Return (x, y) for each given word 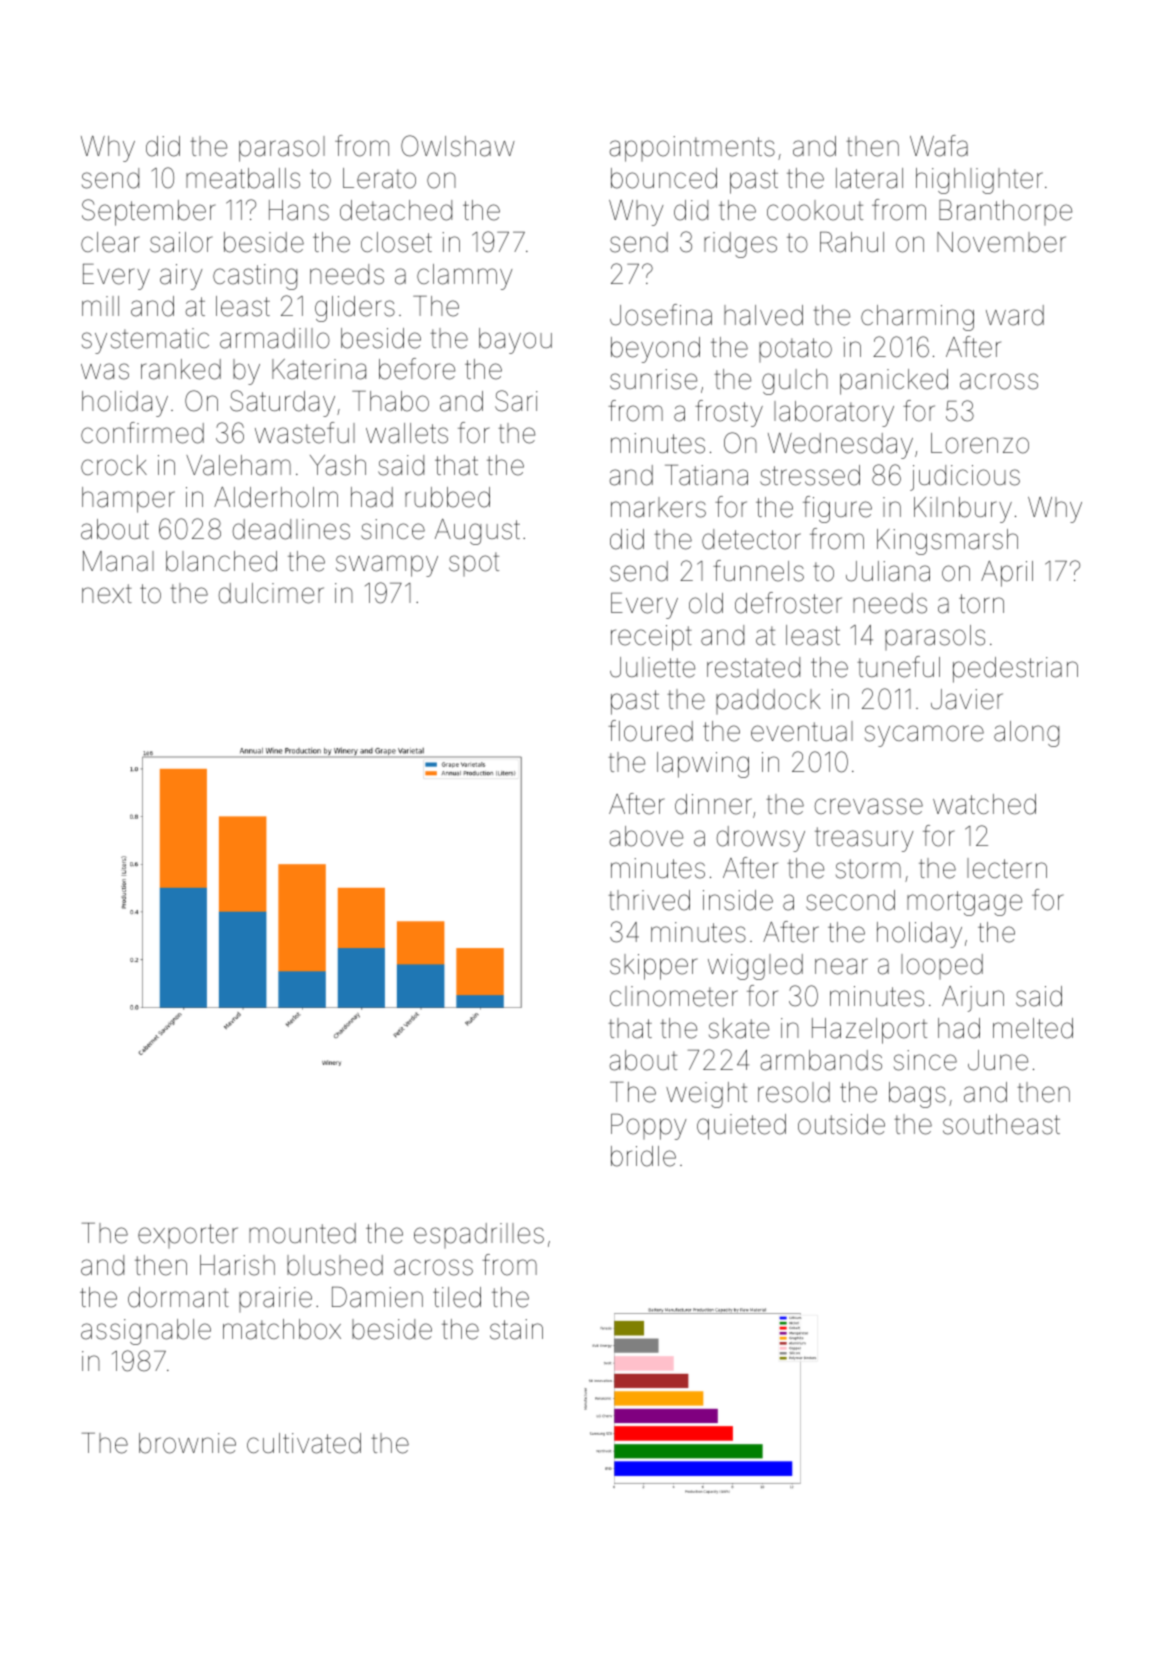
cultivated (304, 1443)
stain (516, 1329)
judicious (965, 478)
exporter (188, 1236)
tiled (457, 1297)
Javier (967, 699)
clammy (465, 277)
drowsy (761, 839)
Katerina (319, 369)
